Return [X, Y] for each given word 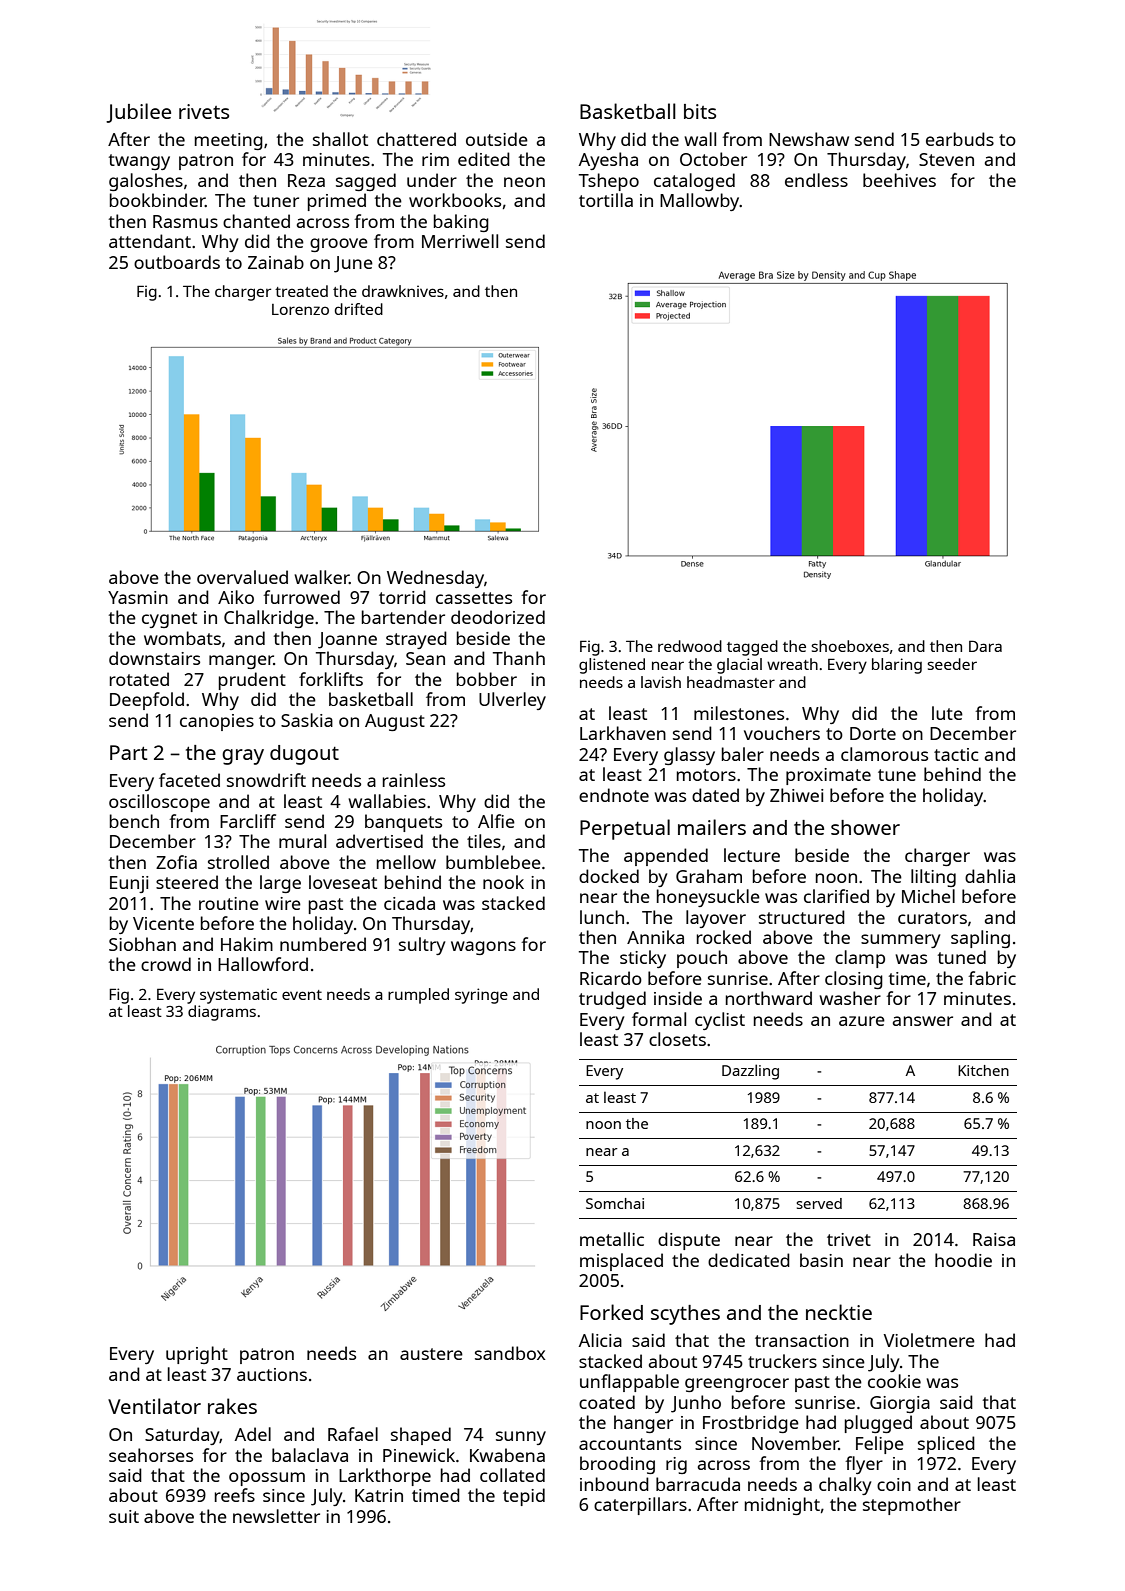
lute [947, 713]
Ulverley [512, 701]
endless [816, 180]
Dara [985, 646]
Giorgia [900, 1404]
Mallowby [700, 202]
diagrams [222, 1013]
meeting [229, 141]
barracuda [698, 1484]
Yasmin [138, 597]
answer [923, 1021]
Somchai [615, 1203]
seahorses [151, 1455]
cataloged [694, 182]
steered [187, 882]
